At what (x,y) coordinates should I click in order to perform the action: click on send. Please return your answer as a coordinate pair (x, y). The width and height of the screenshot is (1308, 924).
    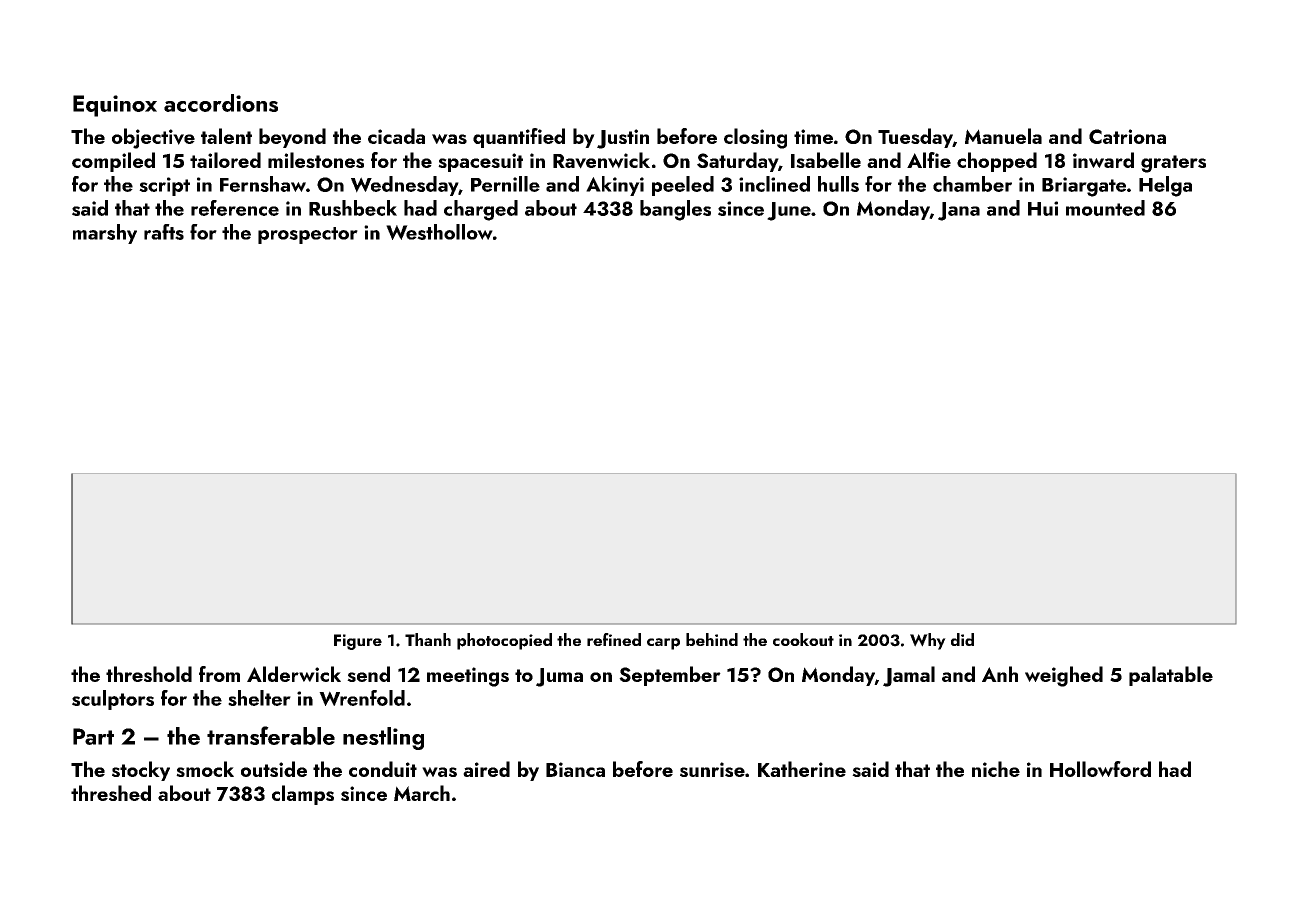
    Looking at the image, I should click on (368, 674).
